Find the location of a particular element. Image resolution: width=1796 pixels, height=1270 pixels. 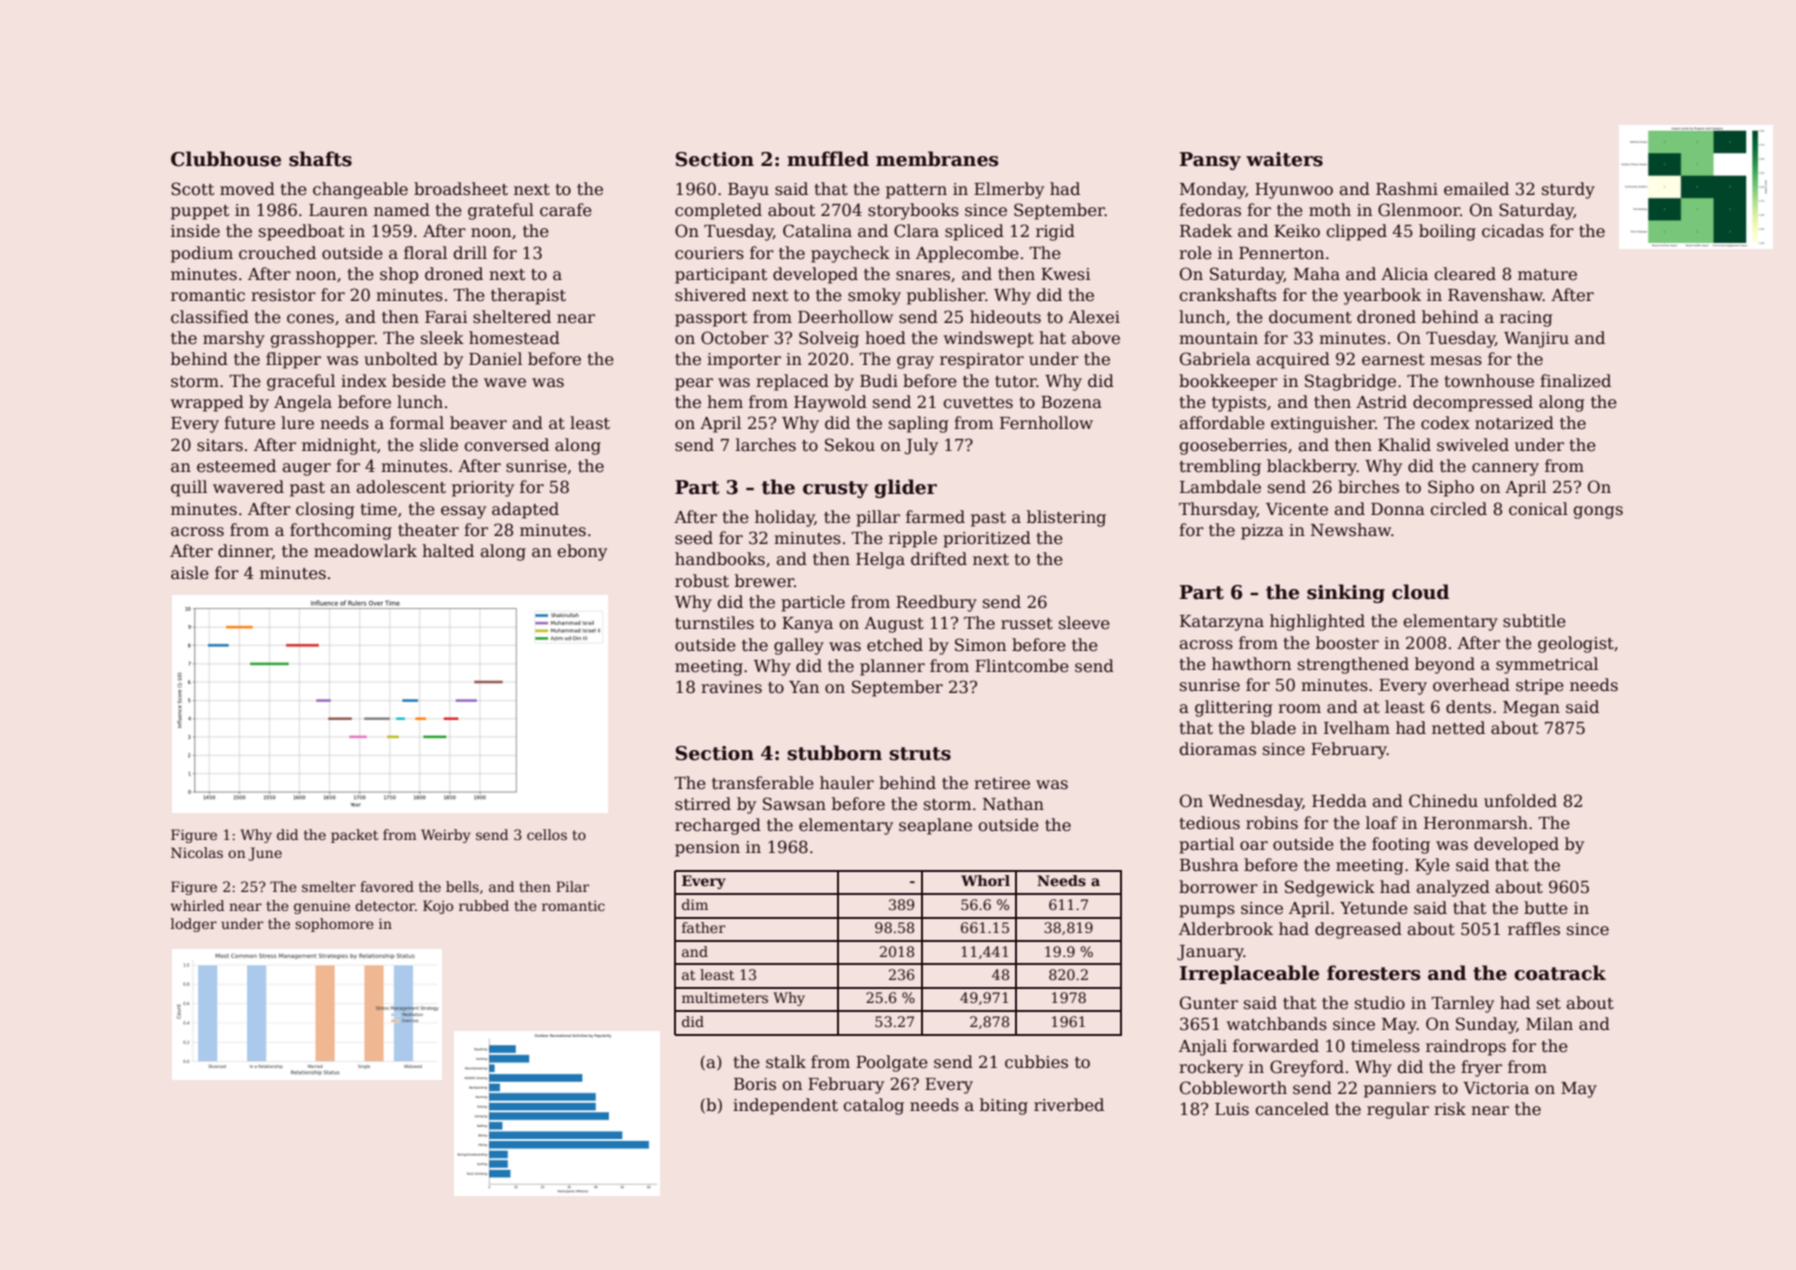

Luis is located at coordinates (1232, 1109).
